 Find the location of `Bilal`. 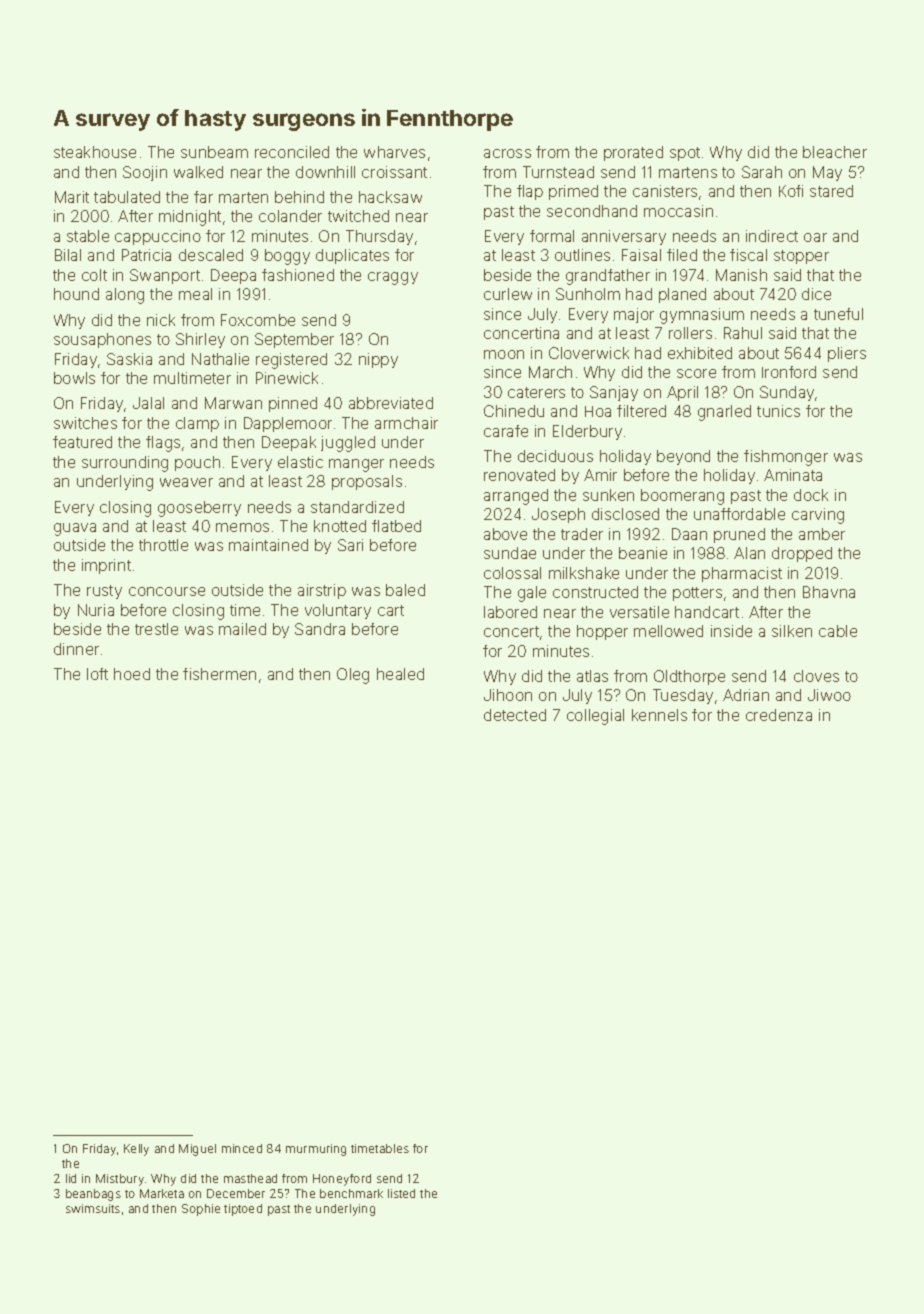

Bilal is located at coordinates (68, 255).
